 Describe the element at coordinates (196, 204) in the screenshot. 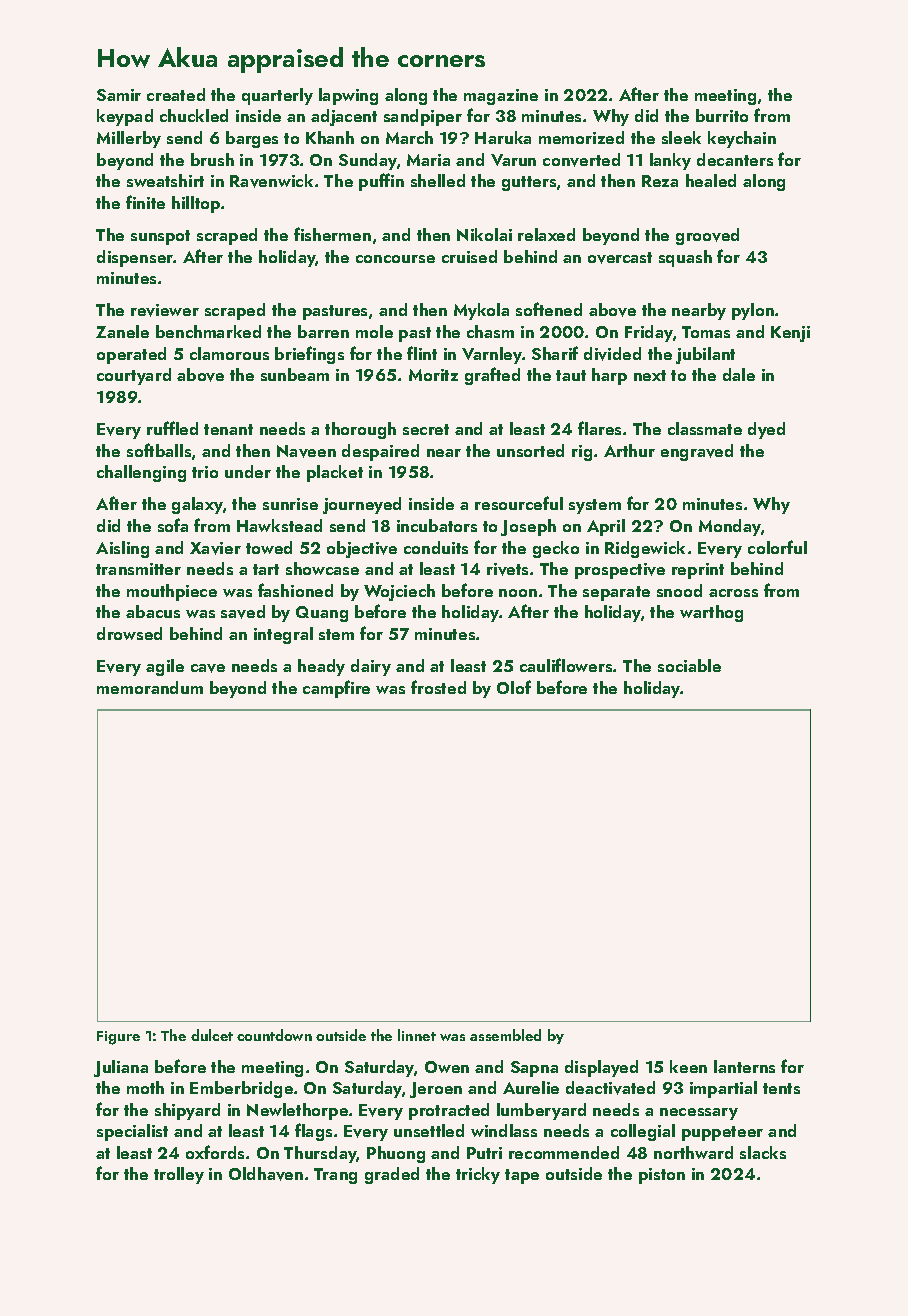

I see `hilltop` at that location.
